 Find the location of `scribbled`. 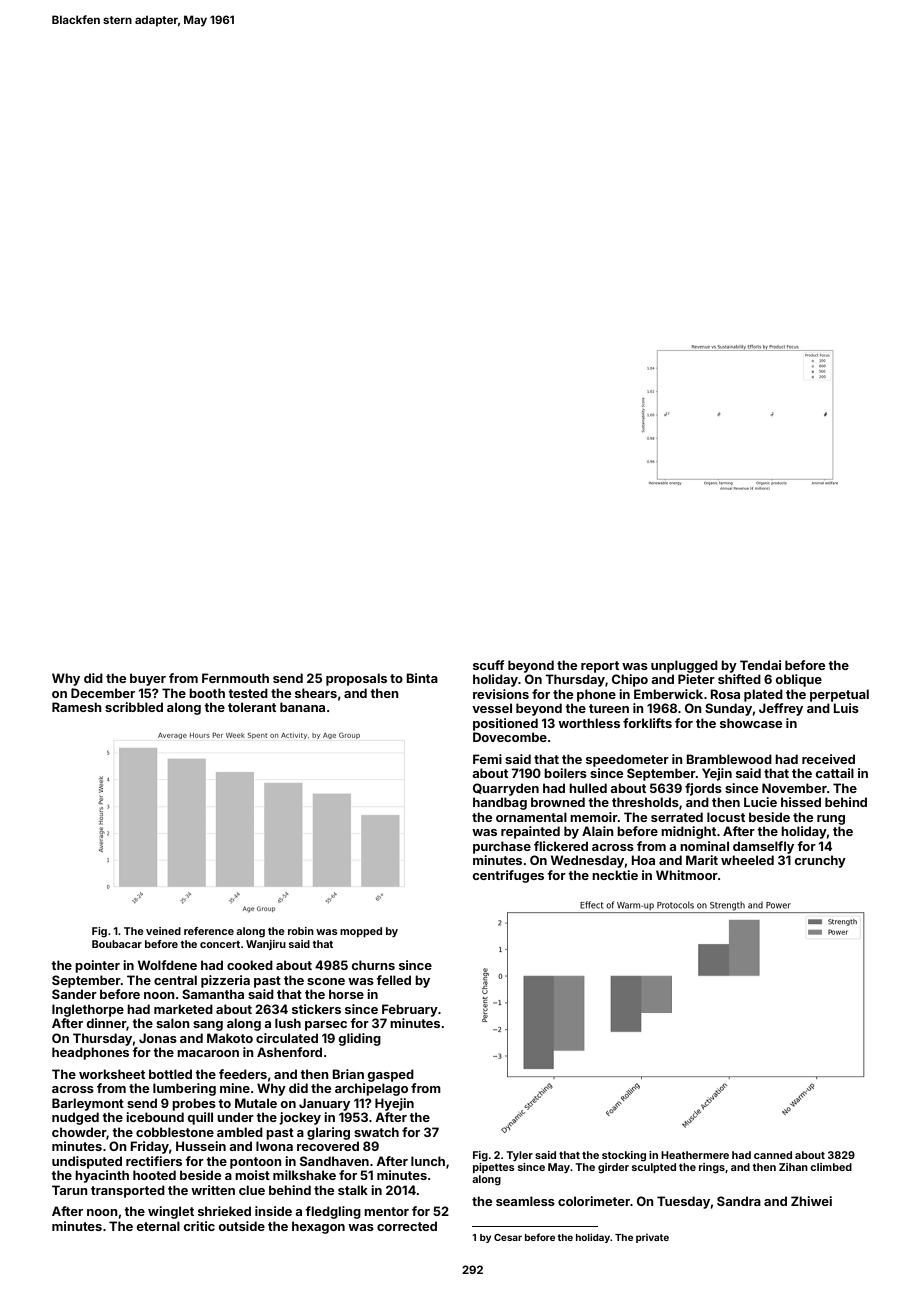

scribbled is located at coordinates (134, 707).
